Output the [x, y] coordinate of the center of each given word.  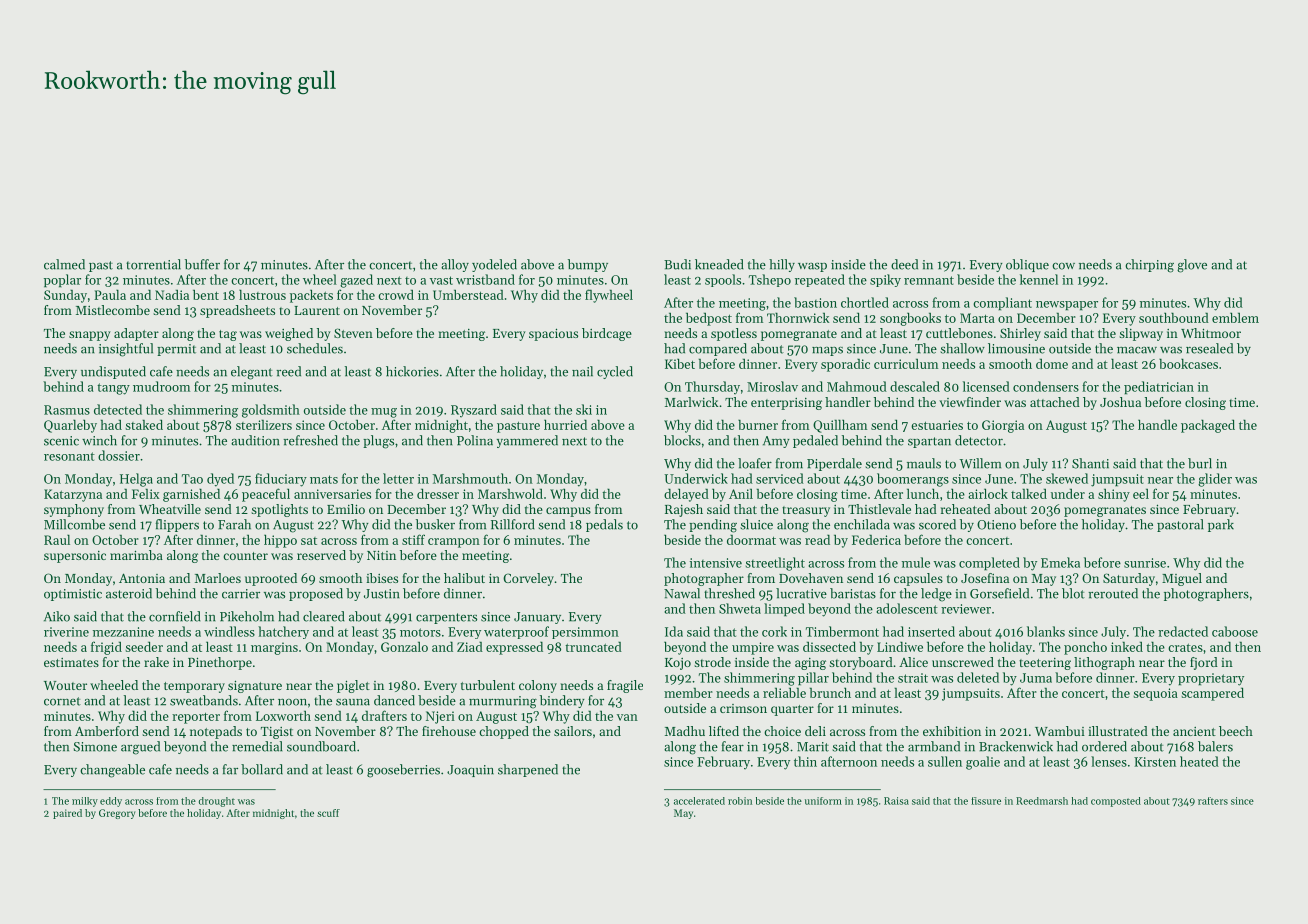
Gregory [117, 814]
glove [1192, 266]
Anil [741, 493]
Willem [980, 463]
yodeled [494, 265]
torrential [153, 264]
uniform [823, 801]
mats [324, 479]
